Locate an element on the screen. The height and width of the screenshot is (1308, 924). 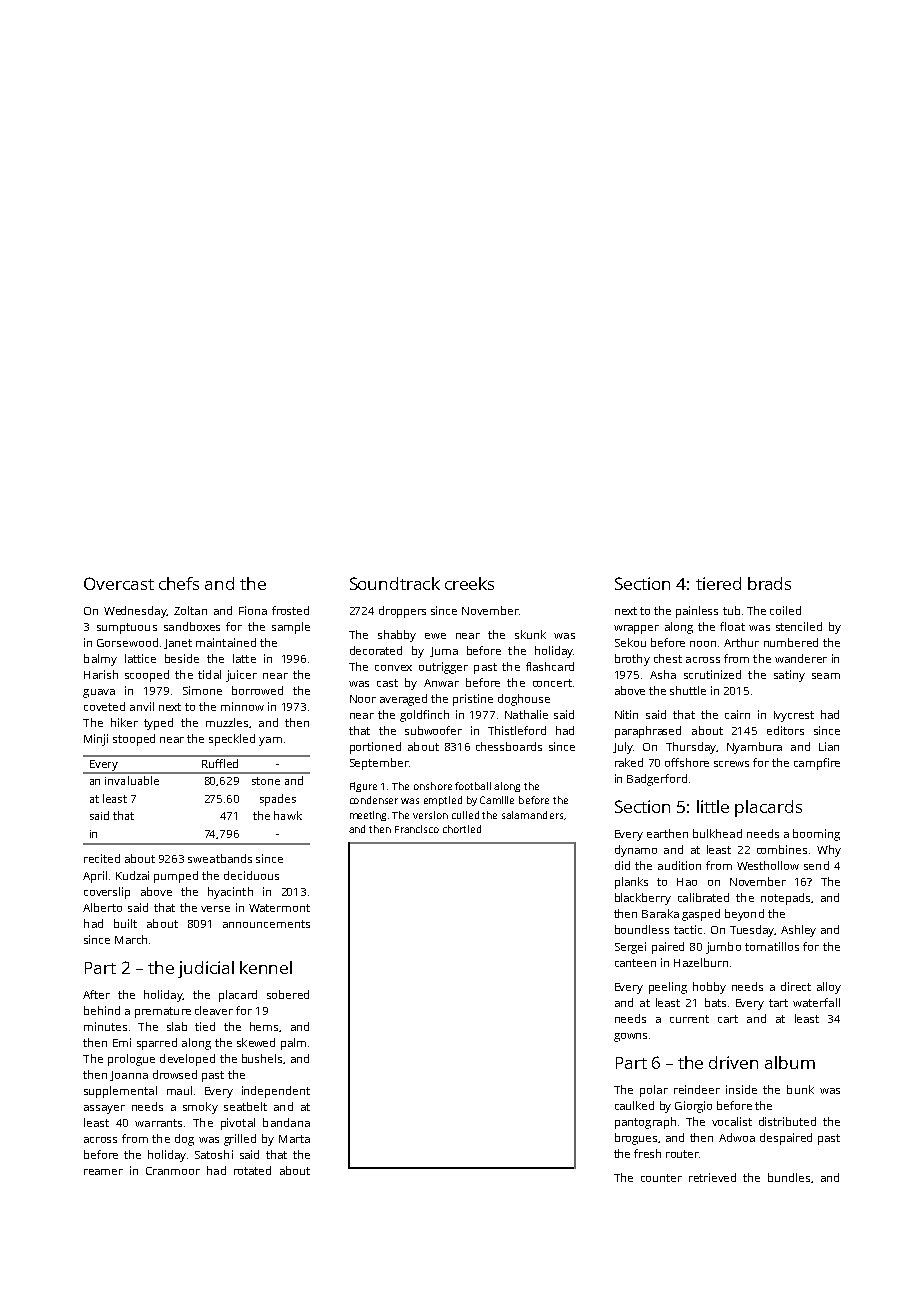
Lian is located at coordinates (829, 746).
